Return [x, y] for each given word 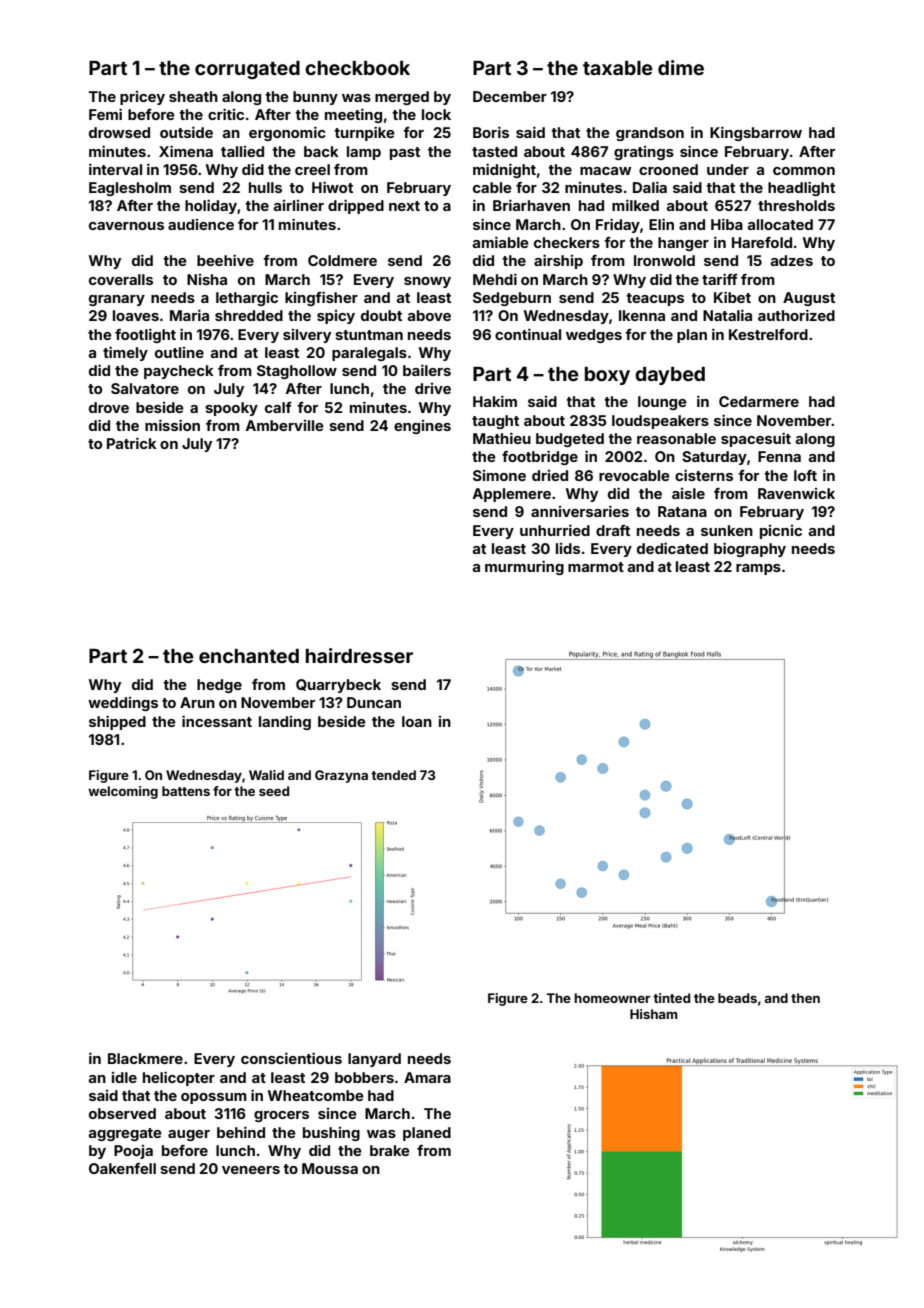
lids [568, 548]
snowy [427, 282]
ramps [758, 569]
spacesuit [756, 439]
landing [285, 723]
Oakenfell [122, 1168]
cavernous [126, 226]
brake [390, 1150]
